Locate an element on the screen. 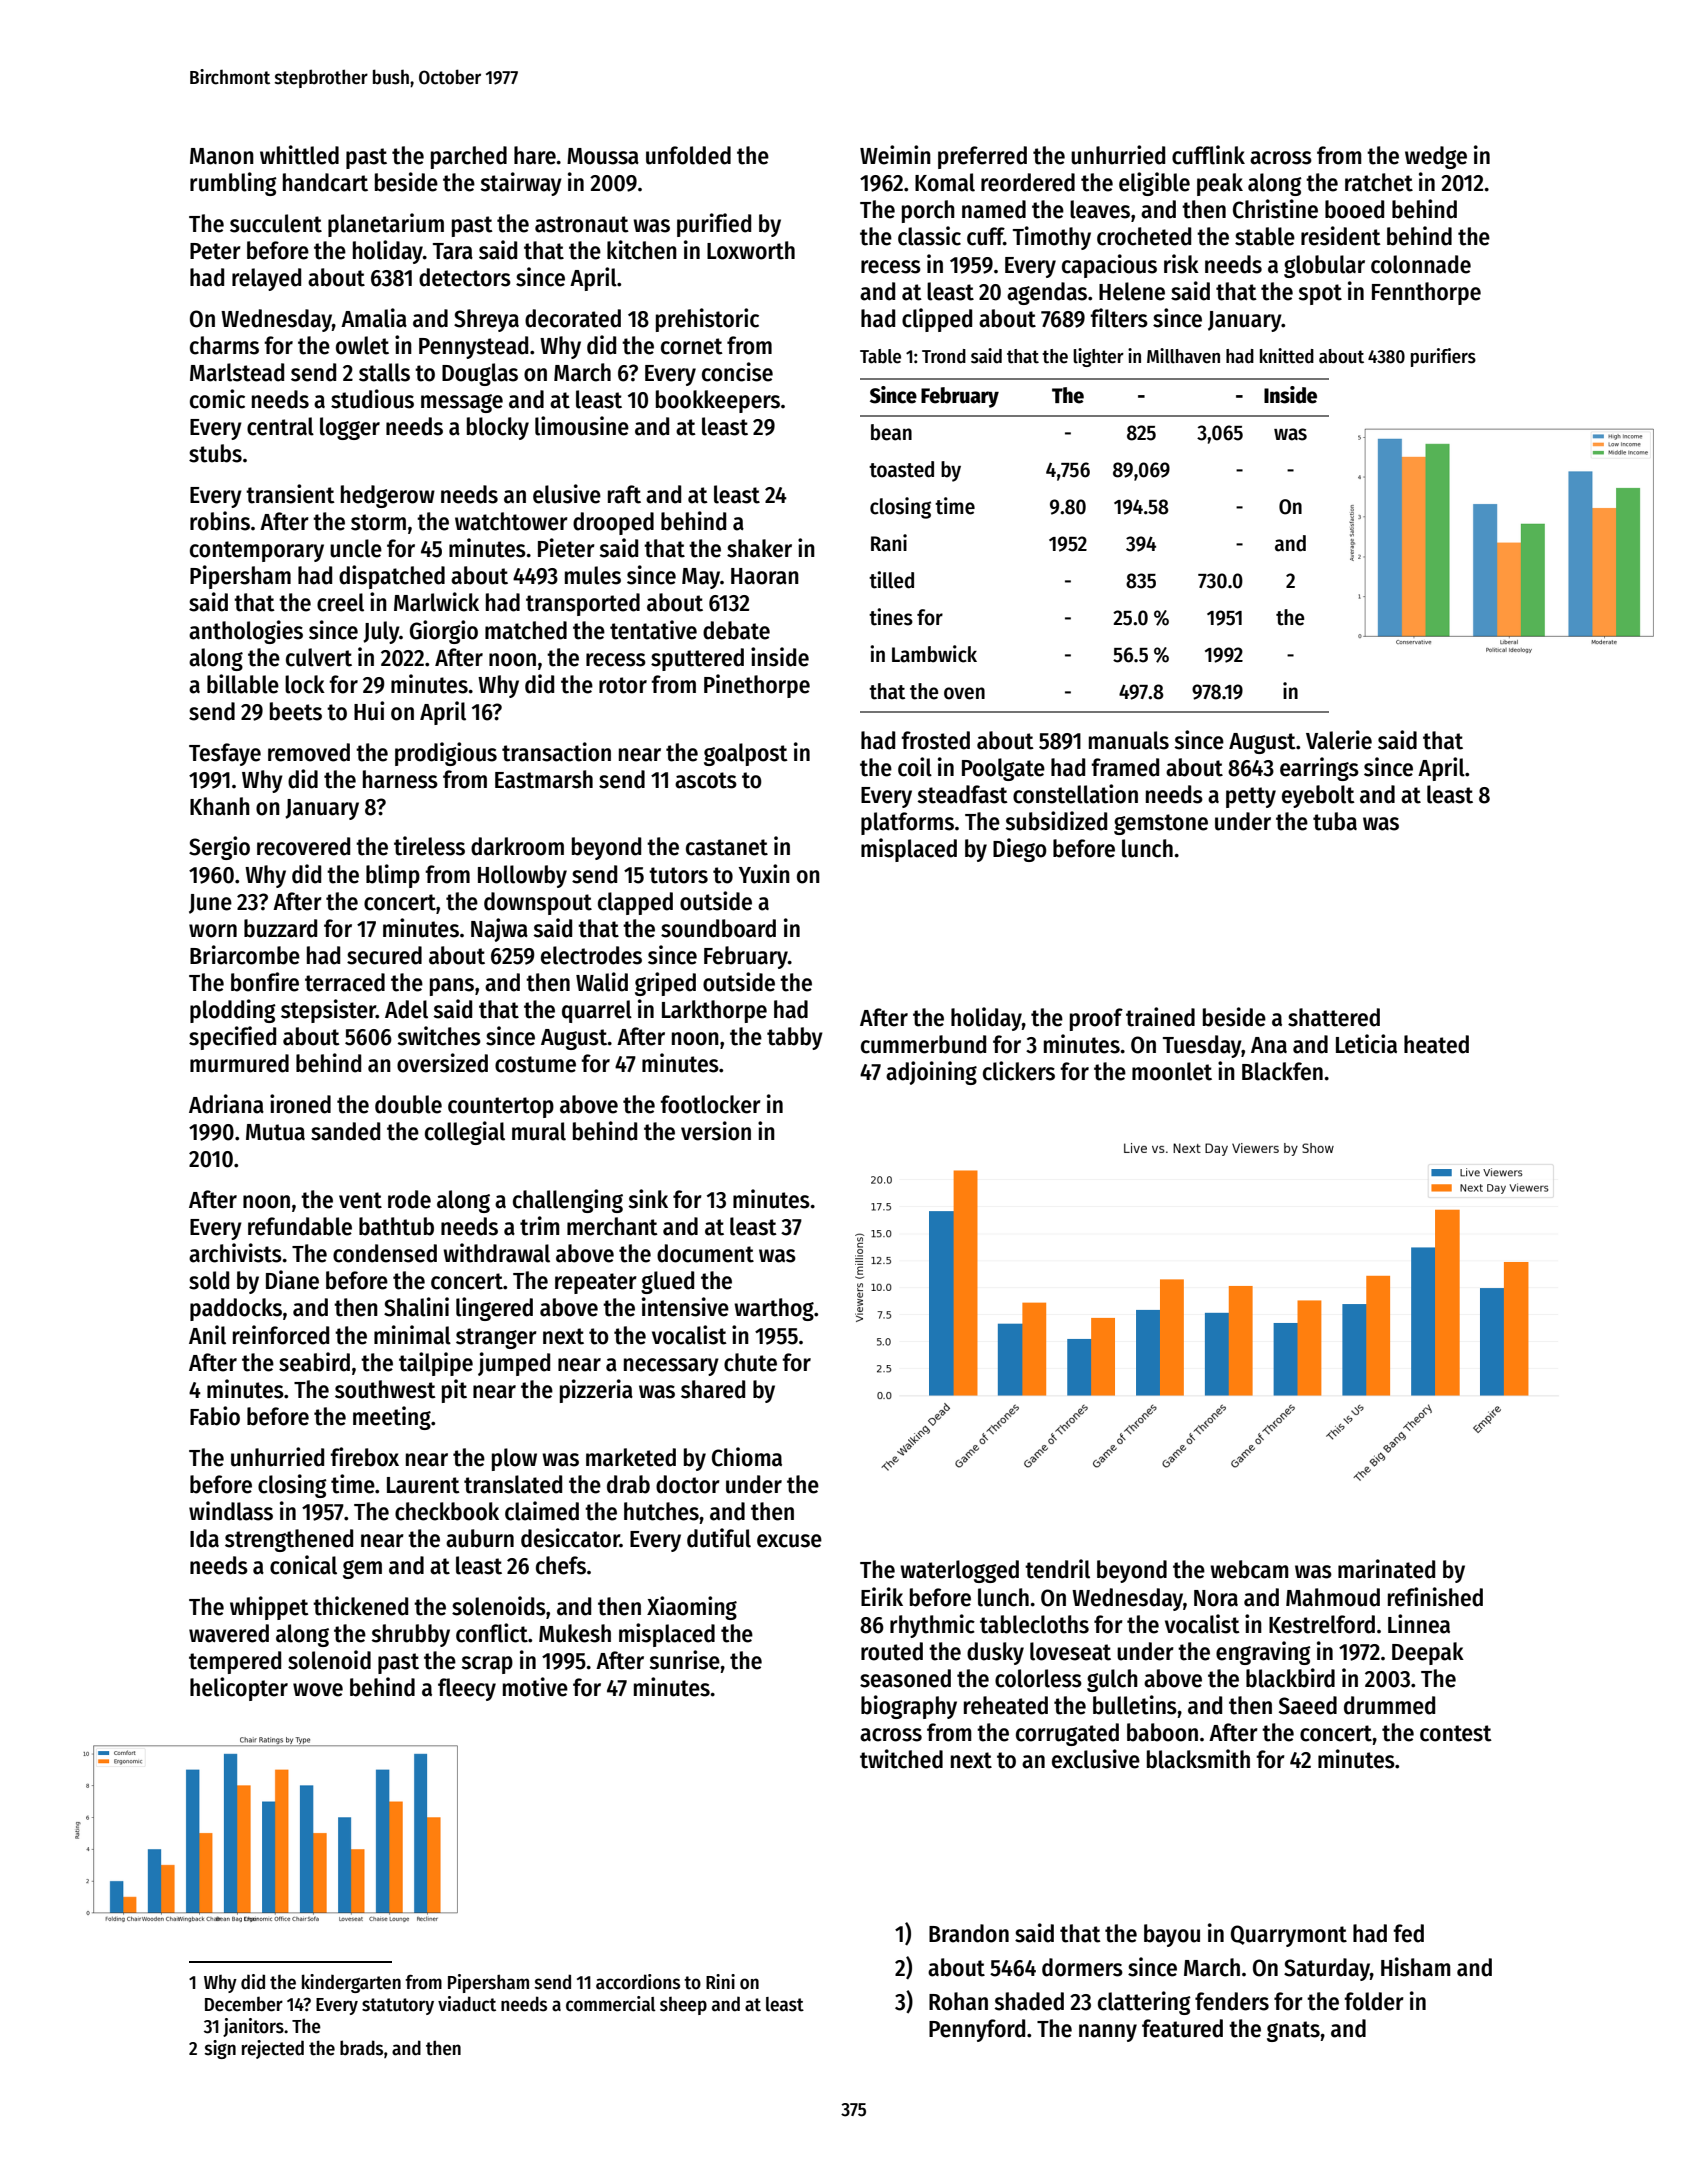 This screenshot has width=1683, height=2178. tuba is located at coordinates (1335, 821).
